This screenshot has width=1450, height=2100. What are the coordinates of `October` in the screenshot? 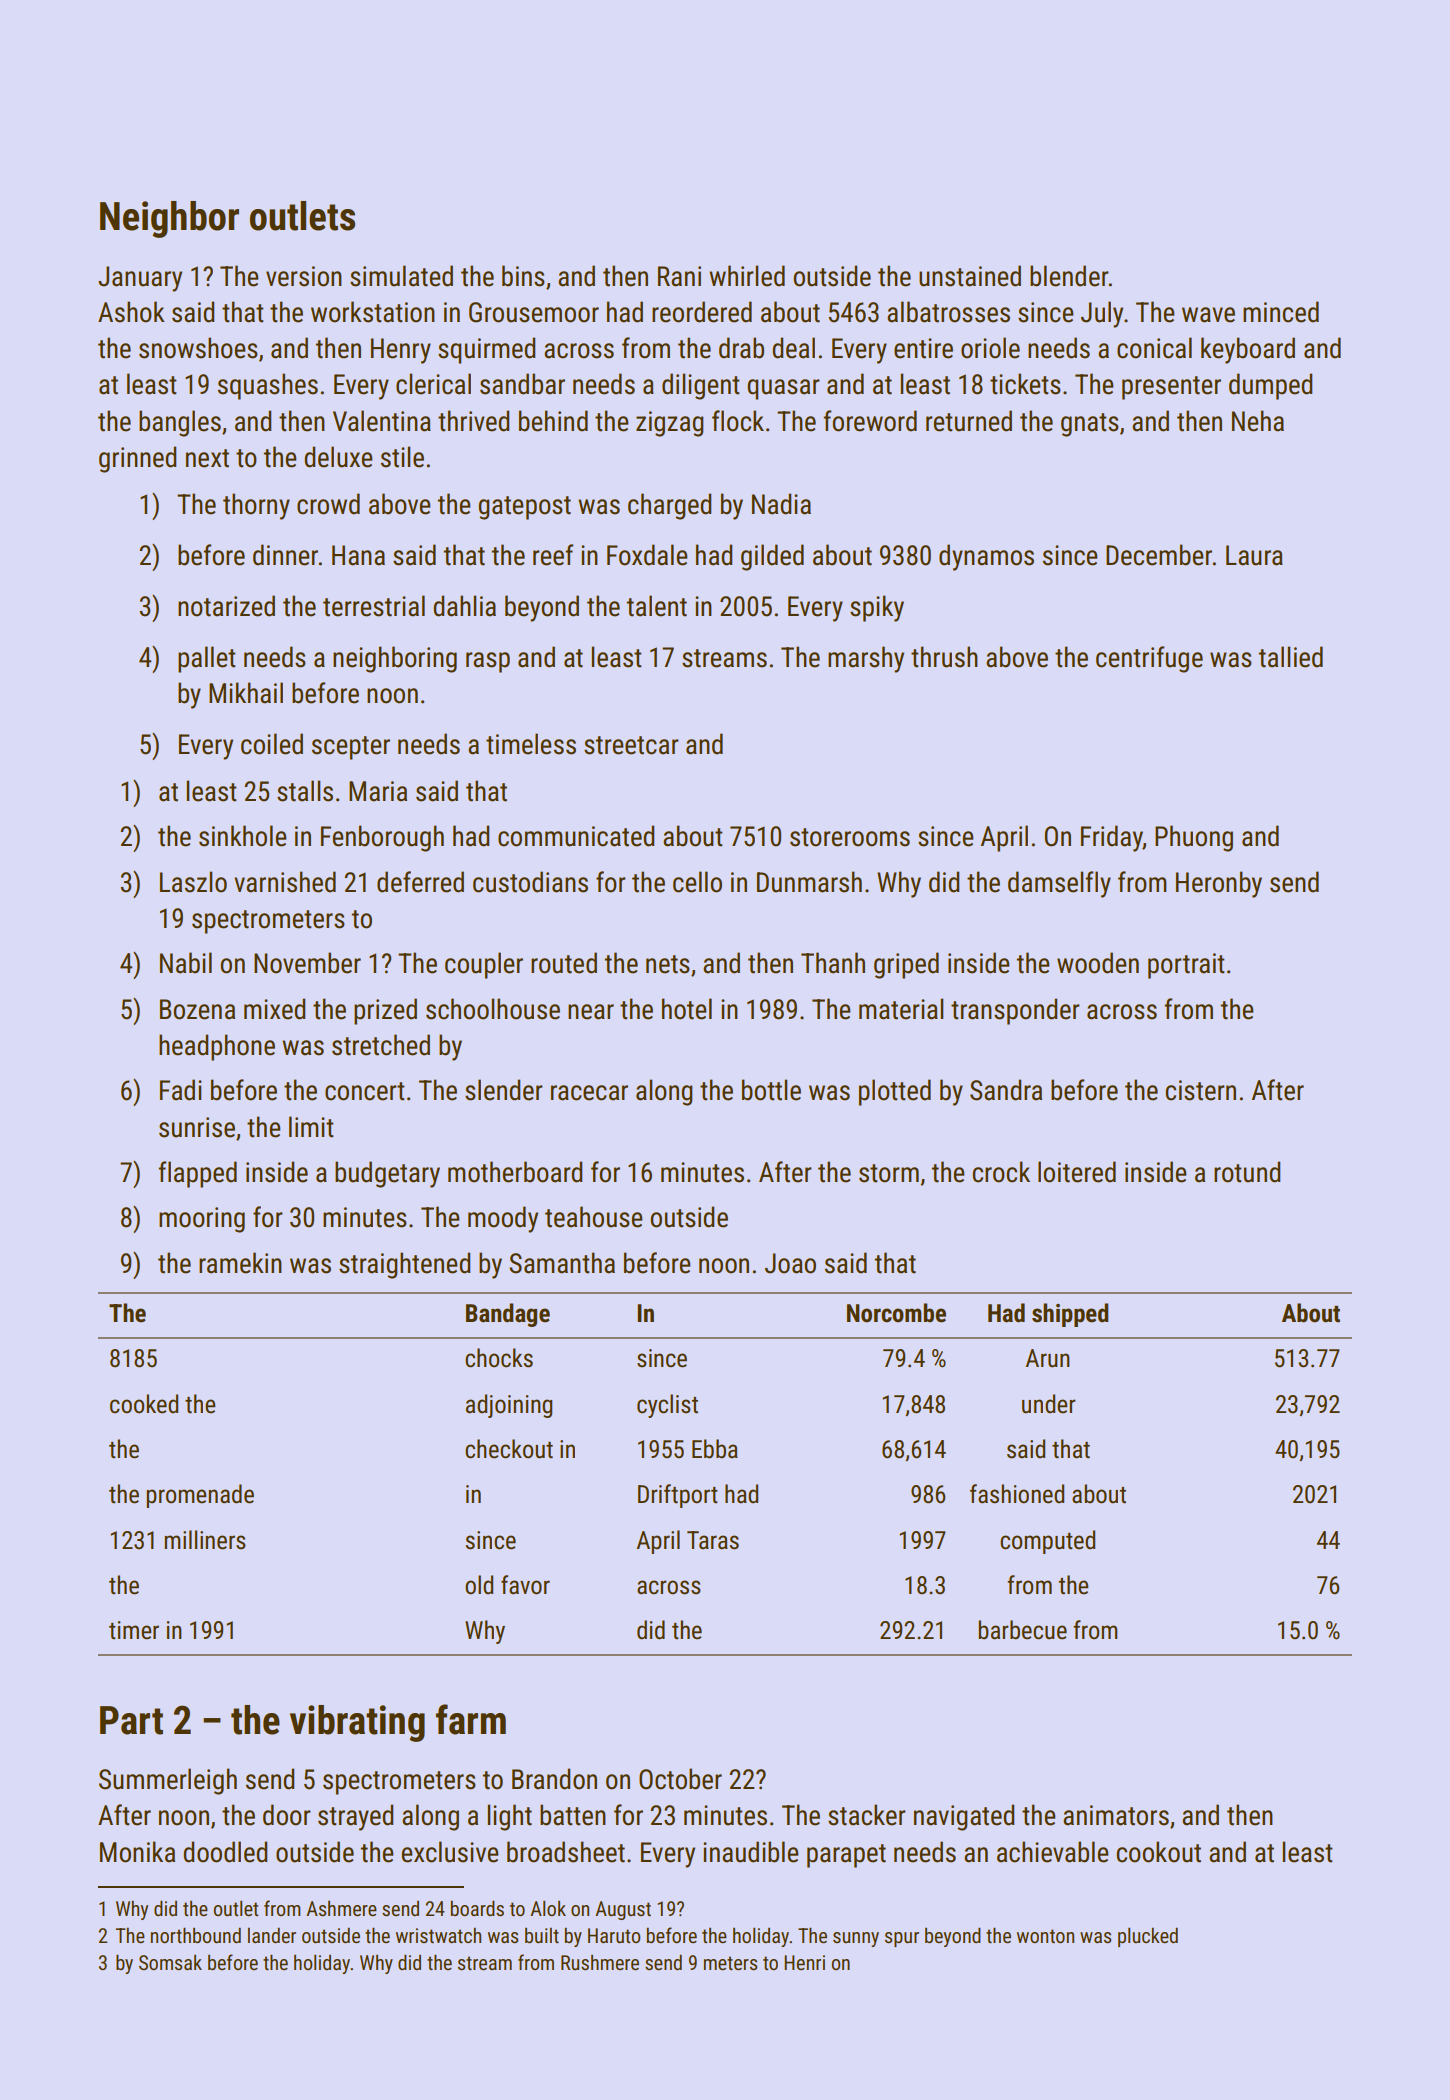 It's located at (680, 1779).
